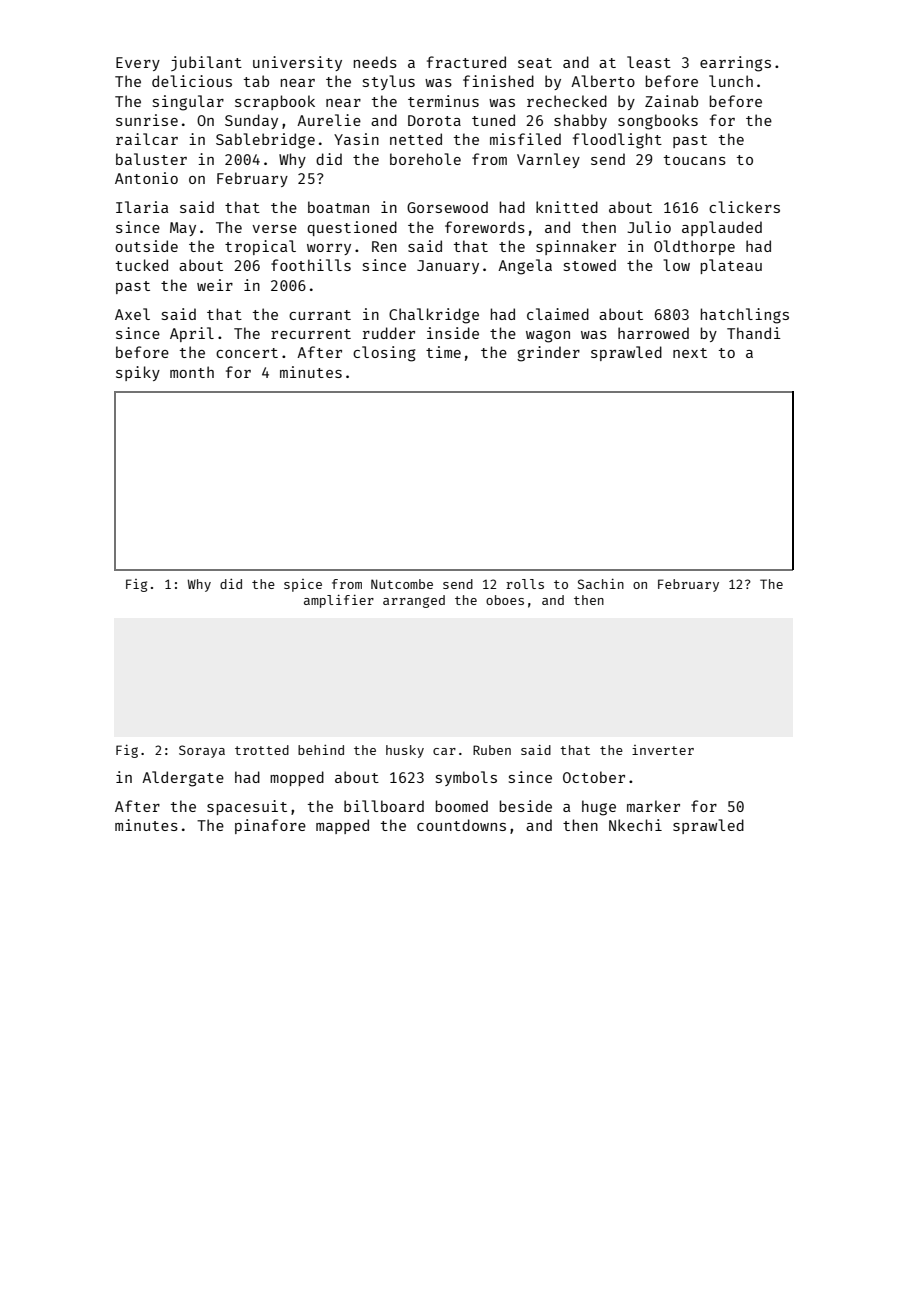 The image size is (908, 1316). What do you see at coordinates (142, 207) in the image?
I see `Ilaria` at bounding box center [142, 207].
